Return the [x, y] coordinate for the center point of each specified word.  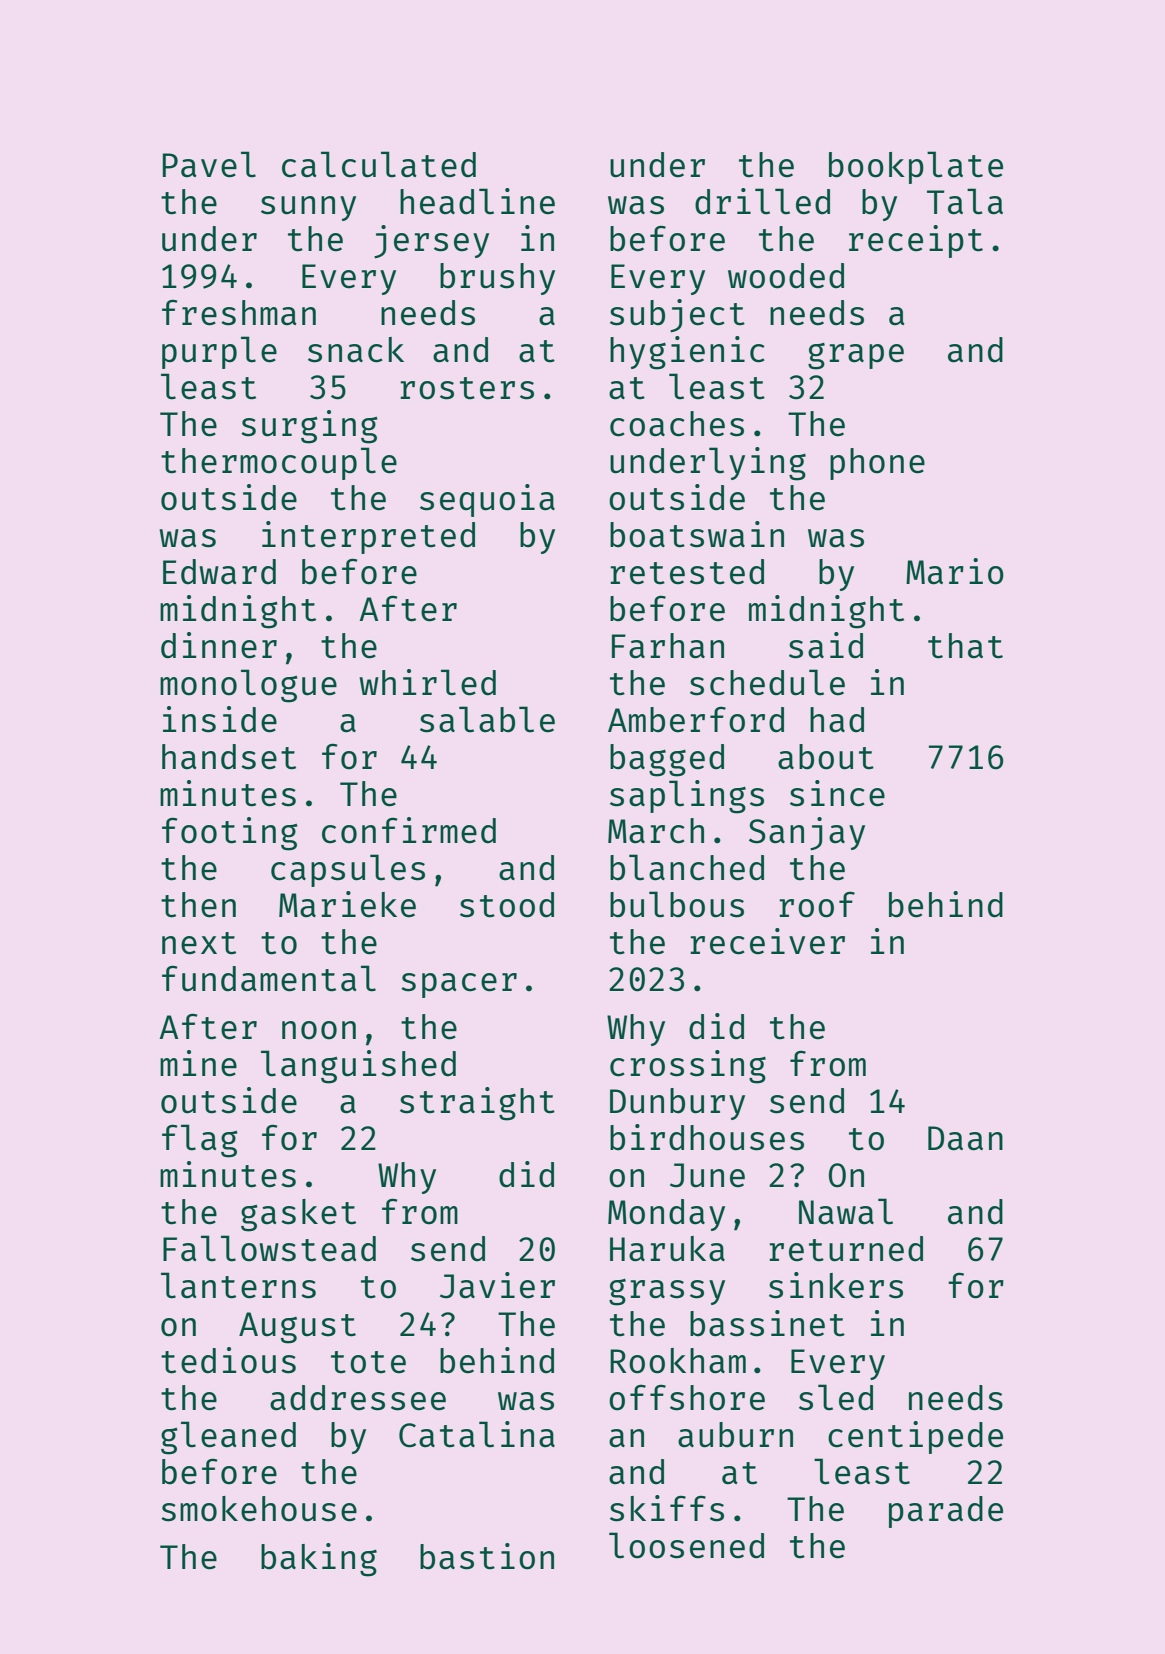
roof [817, 904]
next [199, 943]
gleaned [228, 1438]
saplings [687, 797]
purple [219, 352]
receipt [916, 241]
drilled [762, 201]
